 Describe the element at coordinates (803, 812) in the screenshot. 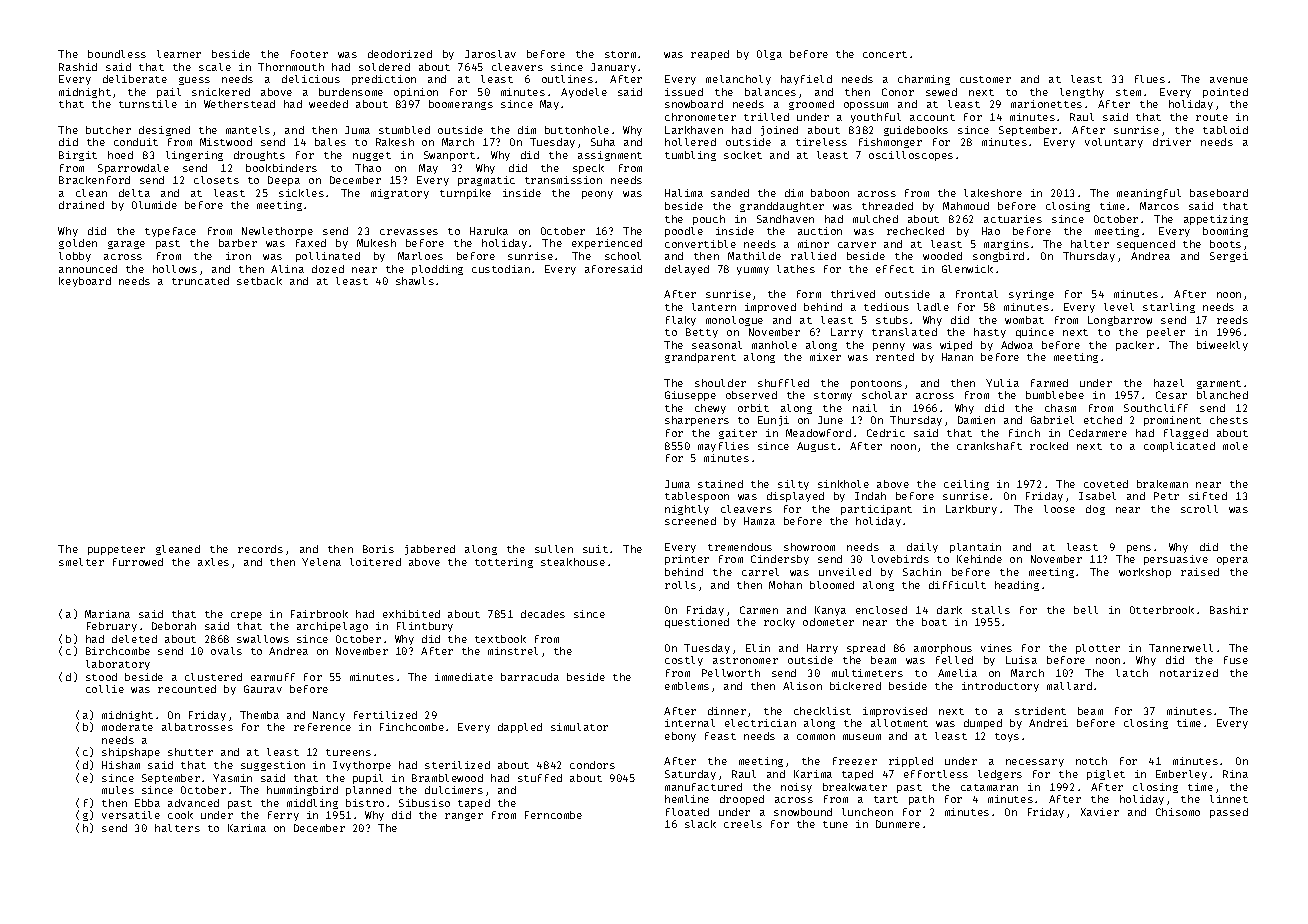

I see `snowbound` at that location.
